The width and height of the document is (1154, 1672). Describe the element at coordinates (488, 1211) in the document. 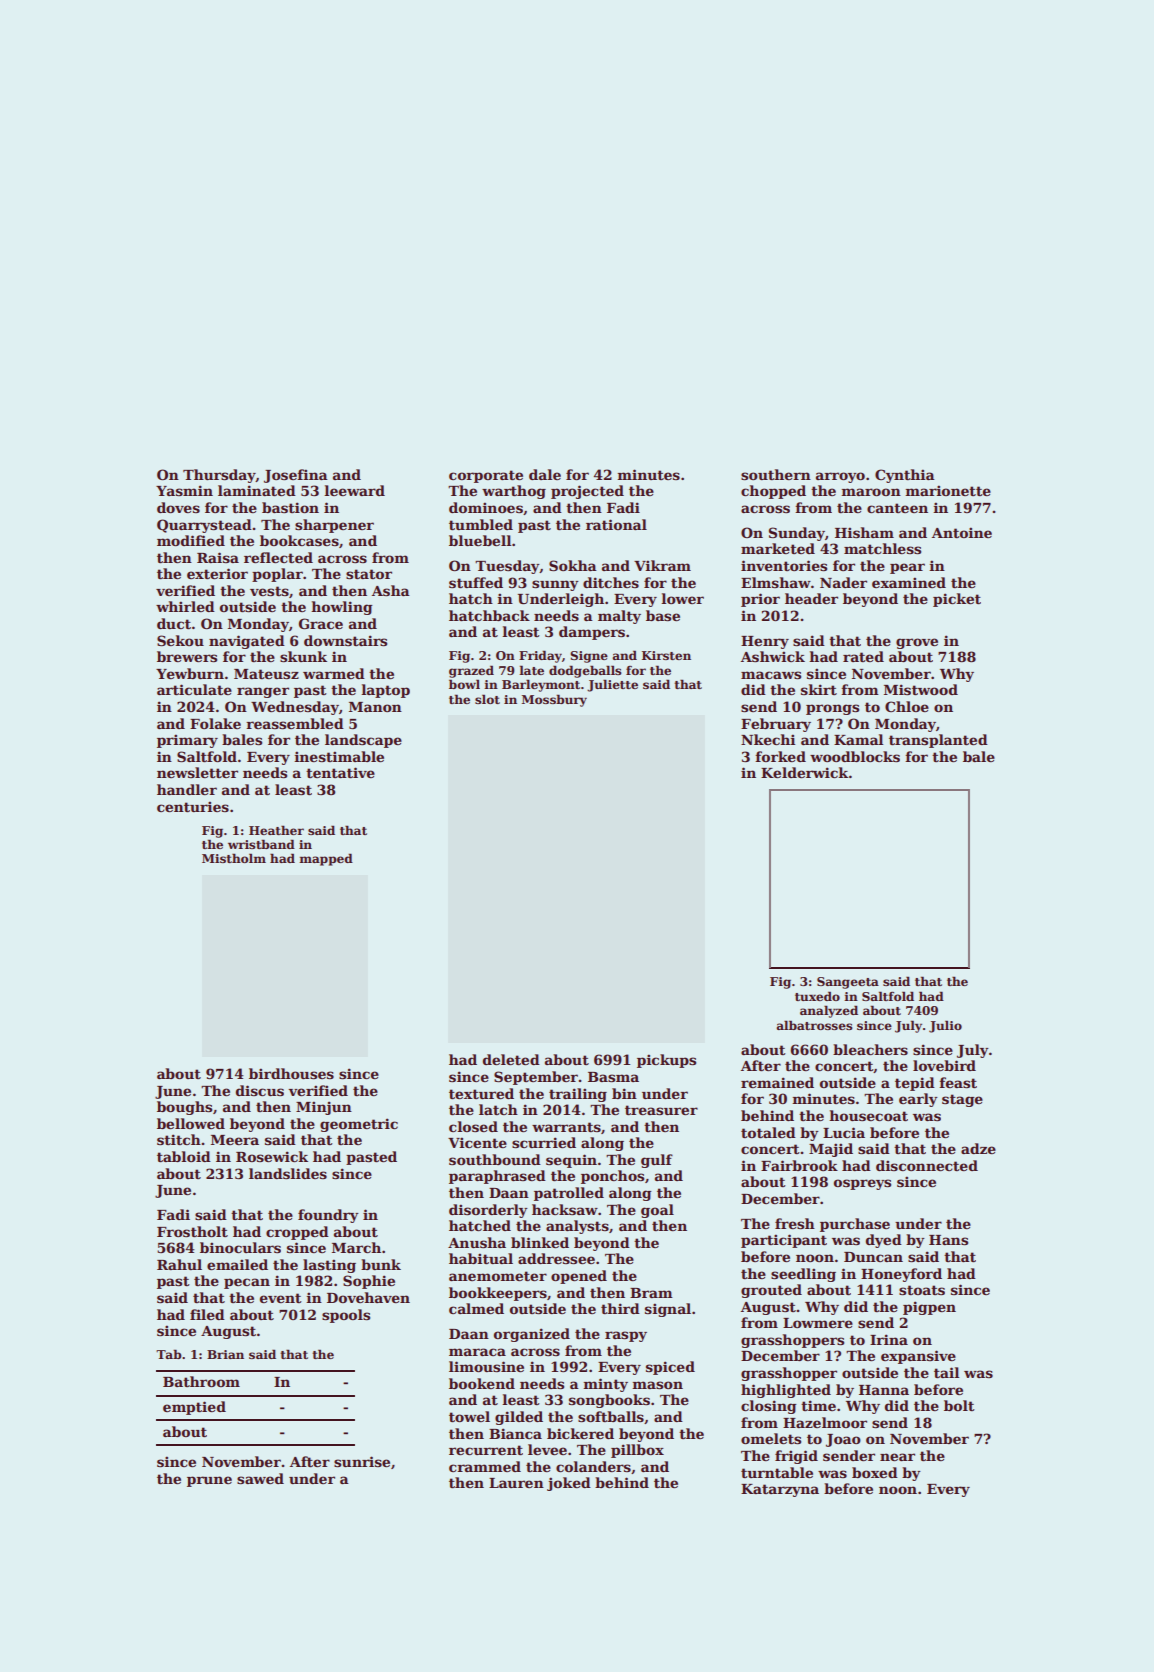

I see `disorderly` at that location.
